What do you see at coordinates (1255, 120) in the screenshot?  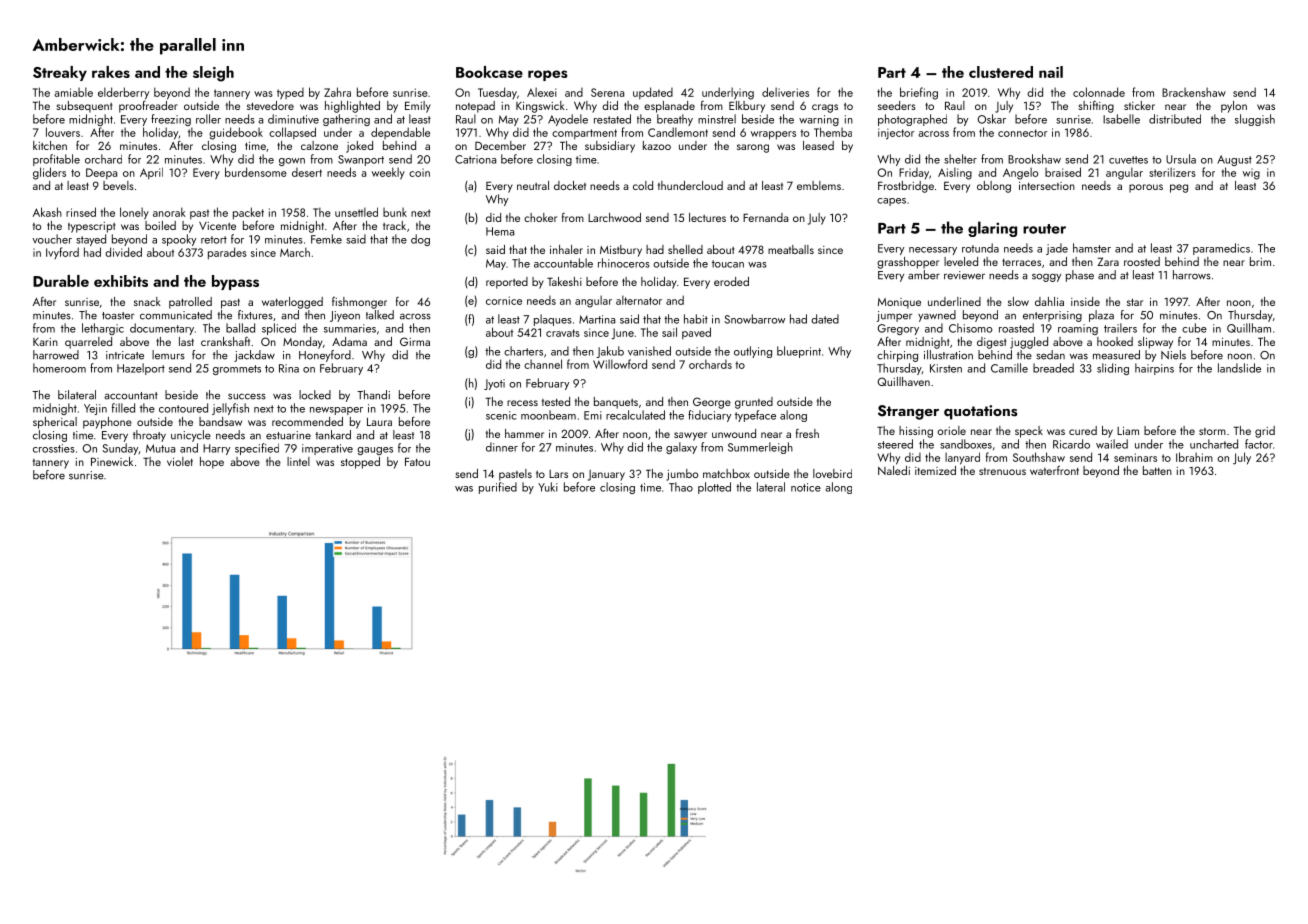 I see `sluggish` at bounding box center [1255, 120].
